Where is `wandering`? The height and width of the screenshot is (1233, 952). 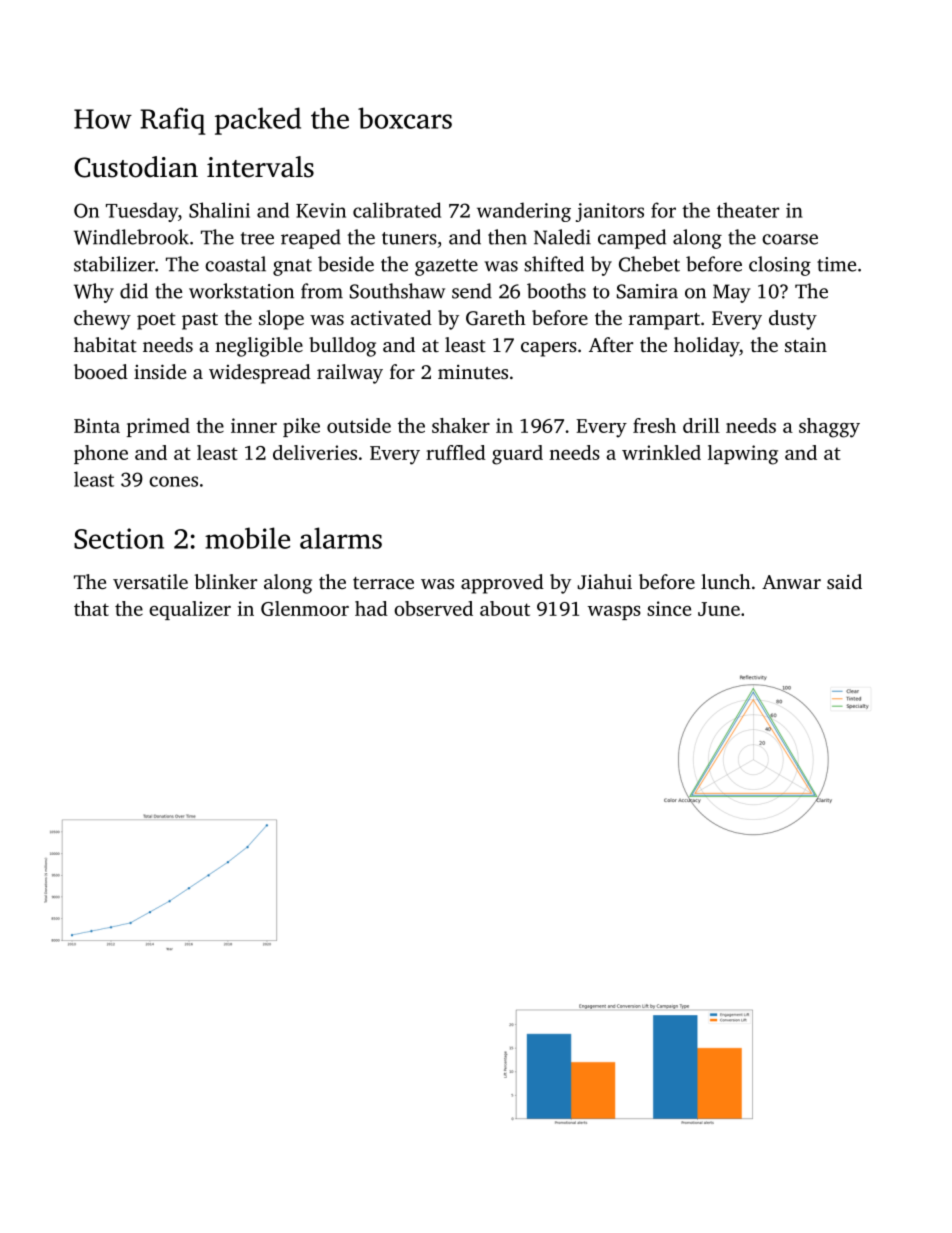
wandering is located at coordinates (524, 212).
